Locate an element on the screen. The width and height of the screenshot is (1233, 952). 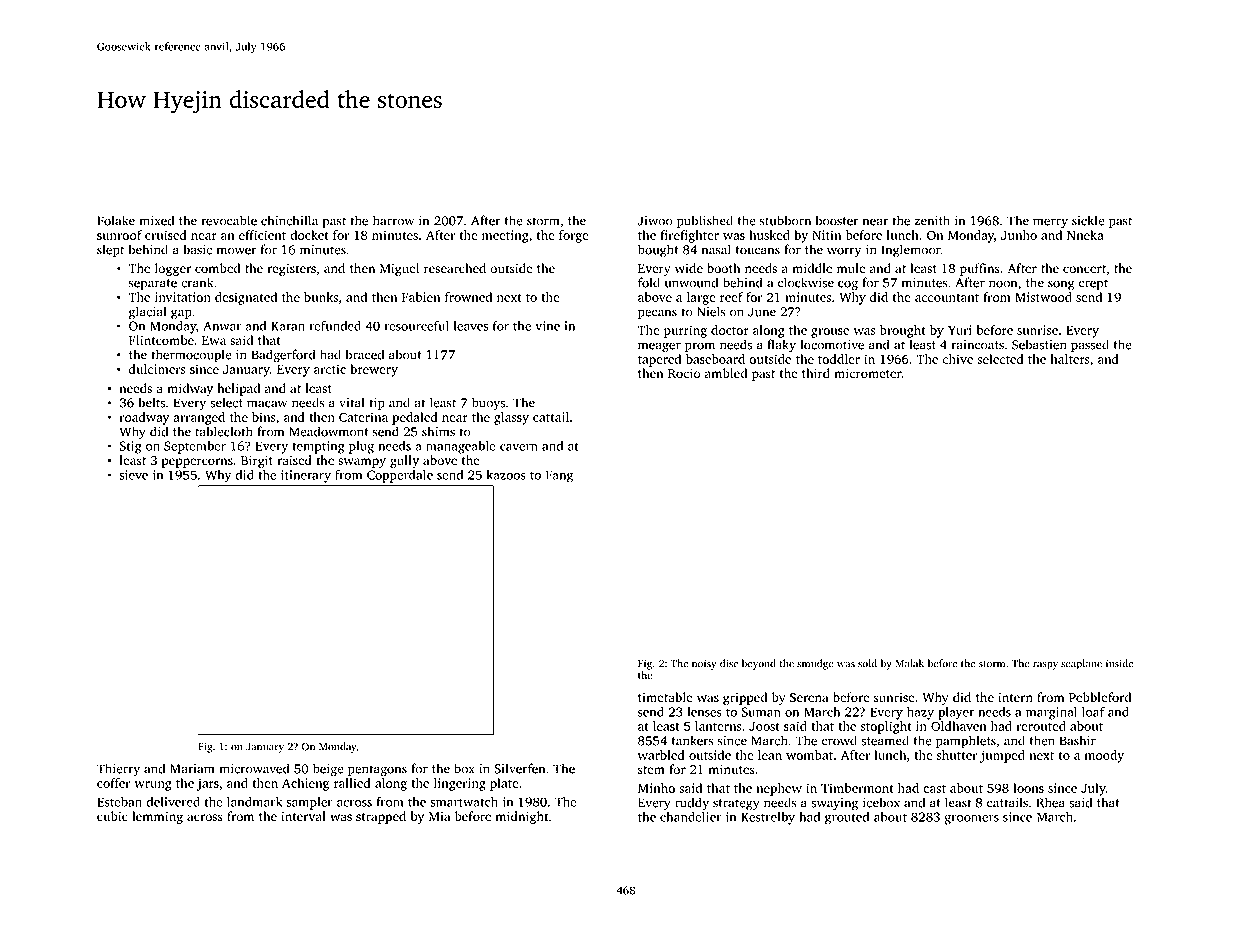
designated is located at coordinates (246, 298).
